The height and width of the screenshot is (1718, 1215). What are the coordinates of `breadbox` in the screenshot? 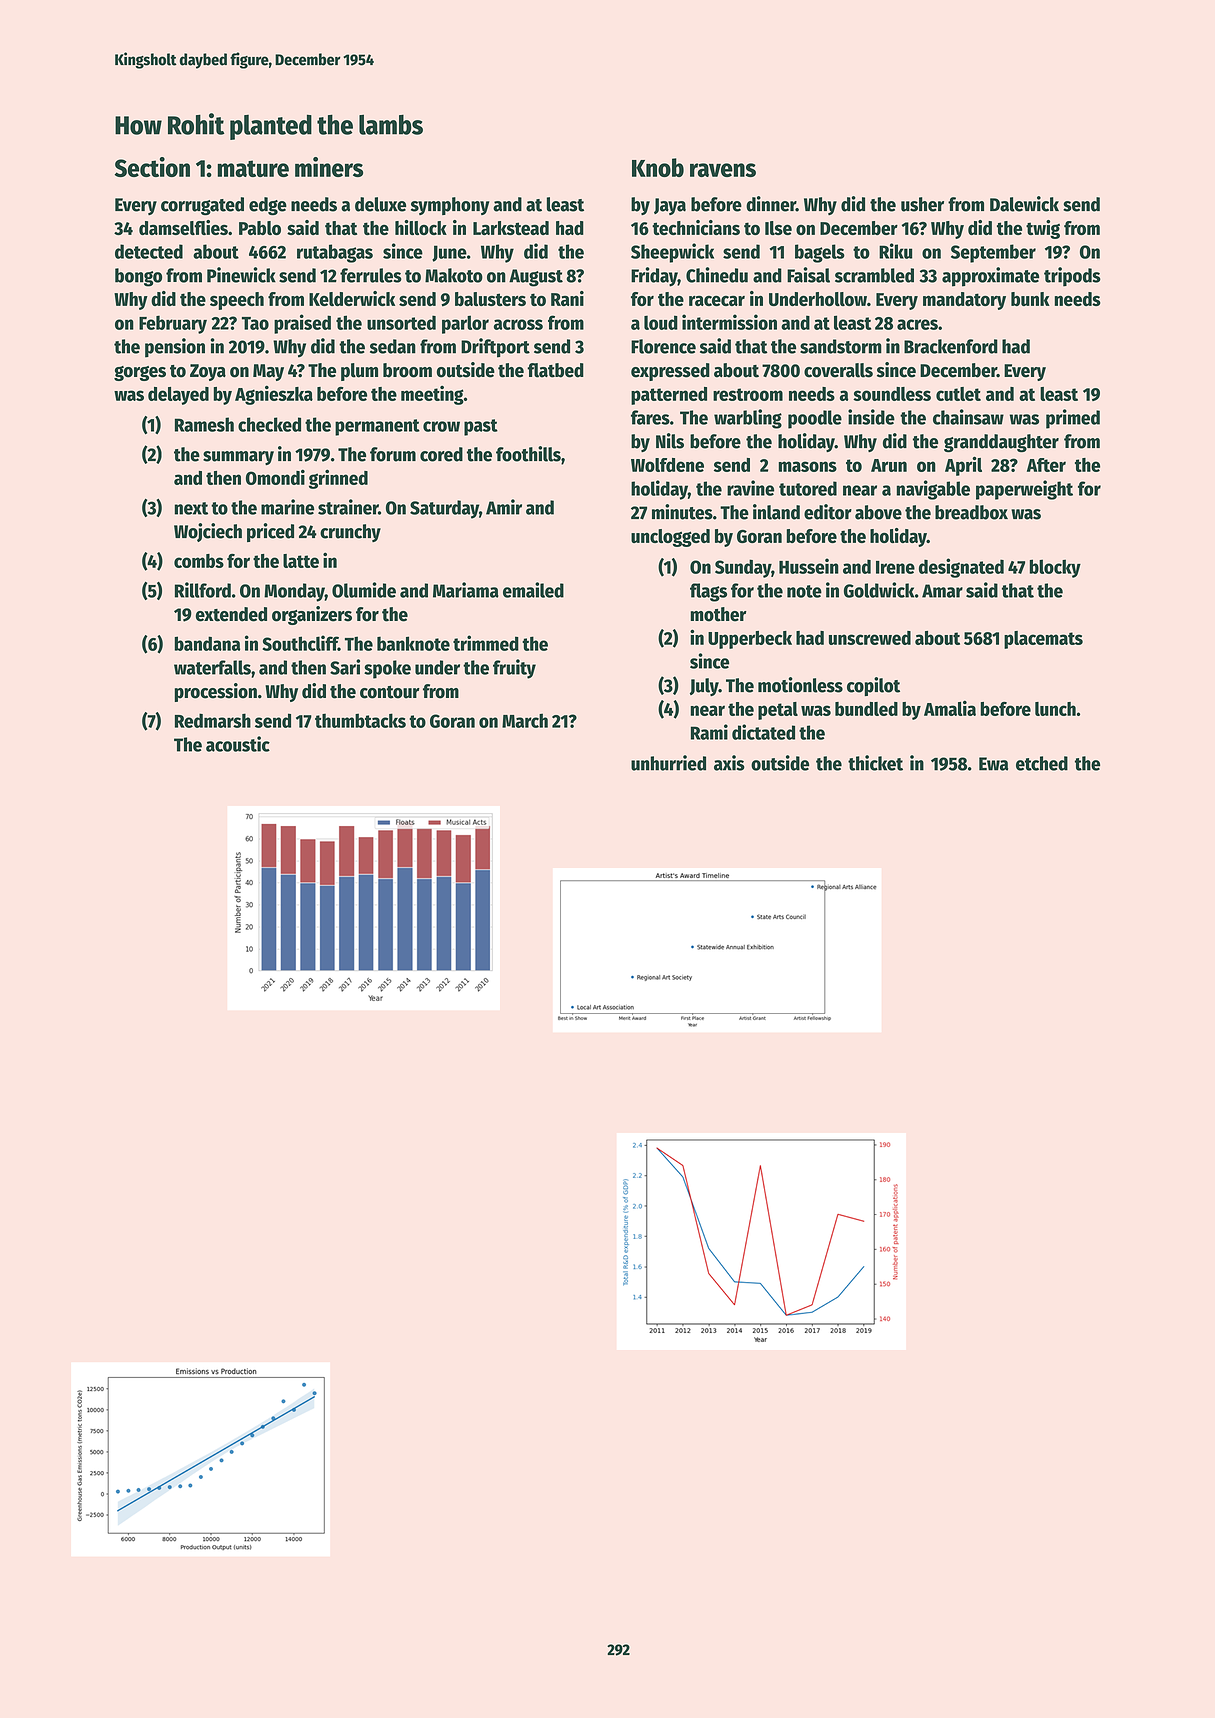 It's located at (971, 512).
